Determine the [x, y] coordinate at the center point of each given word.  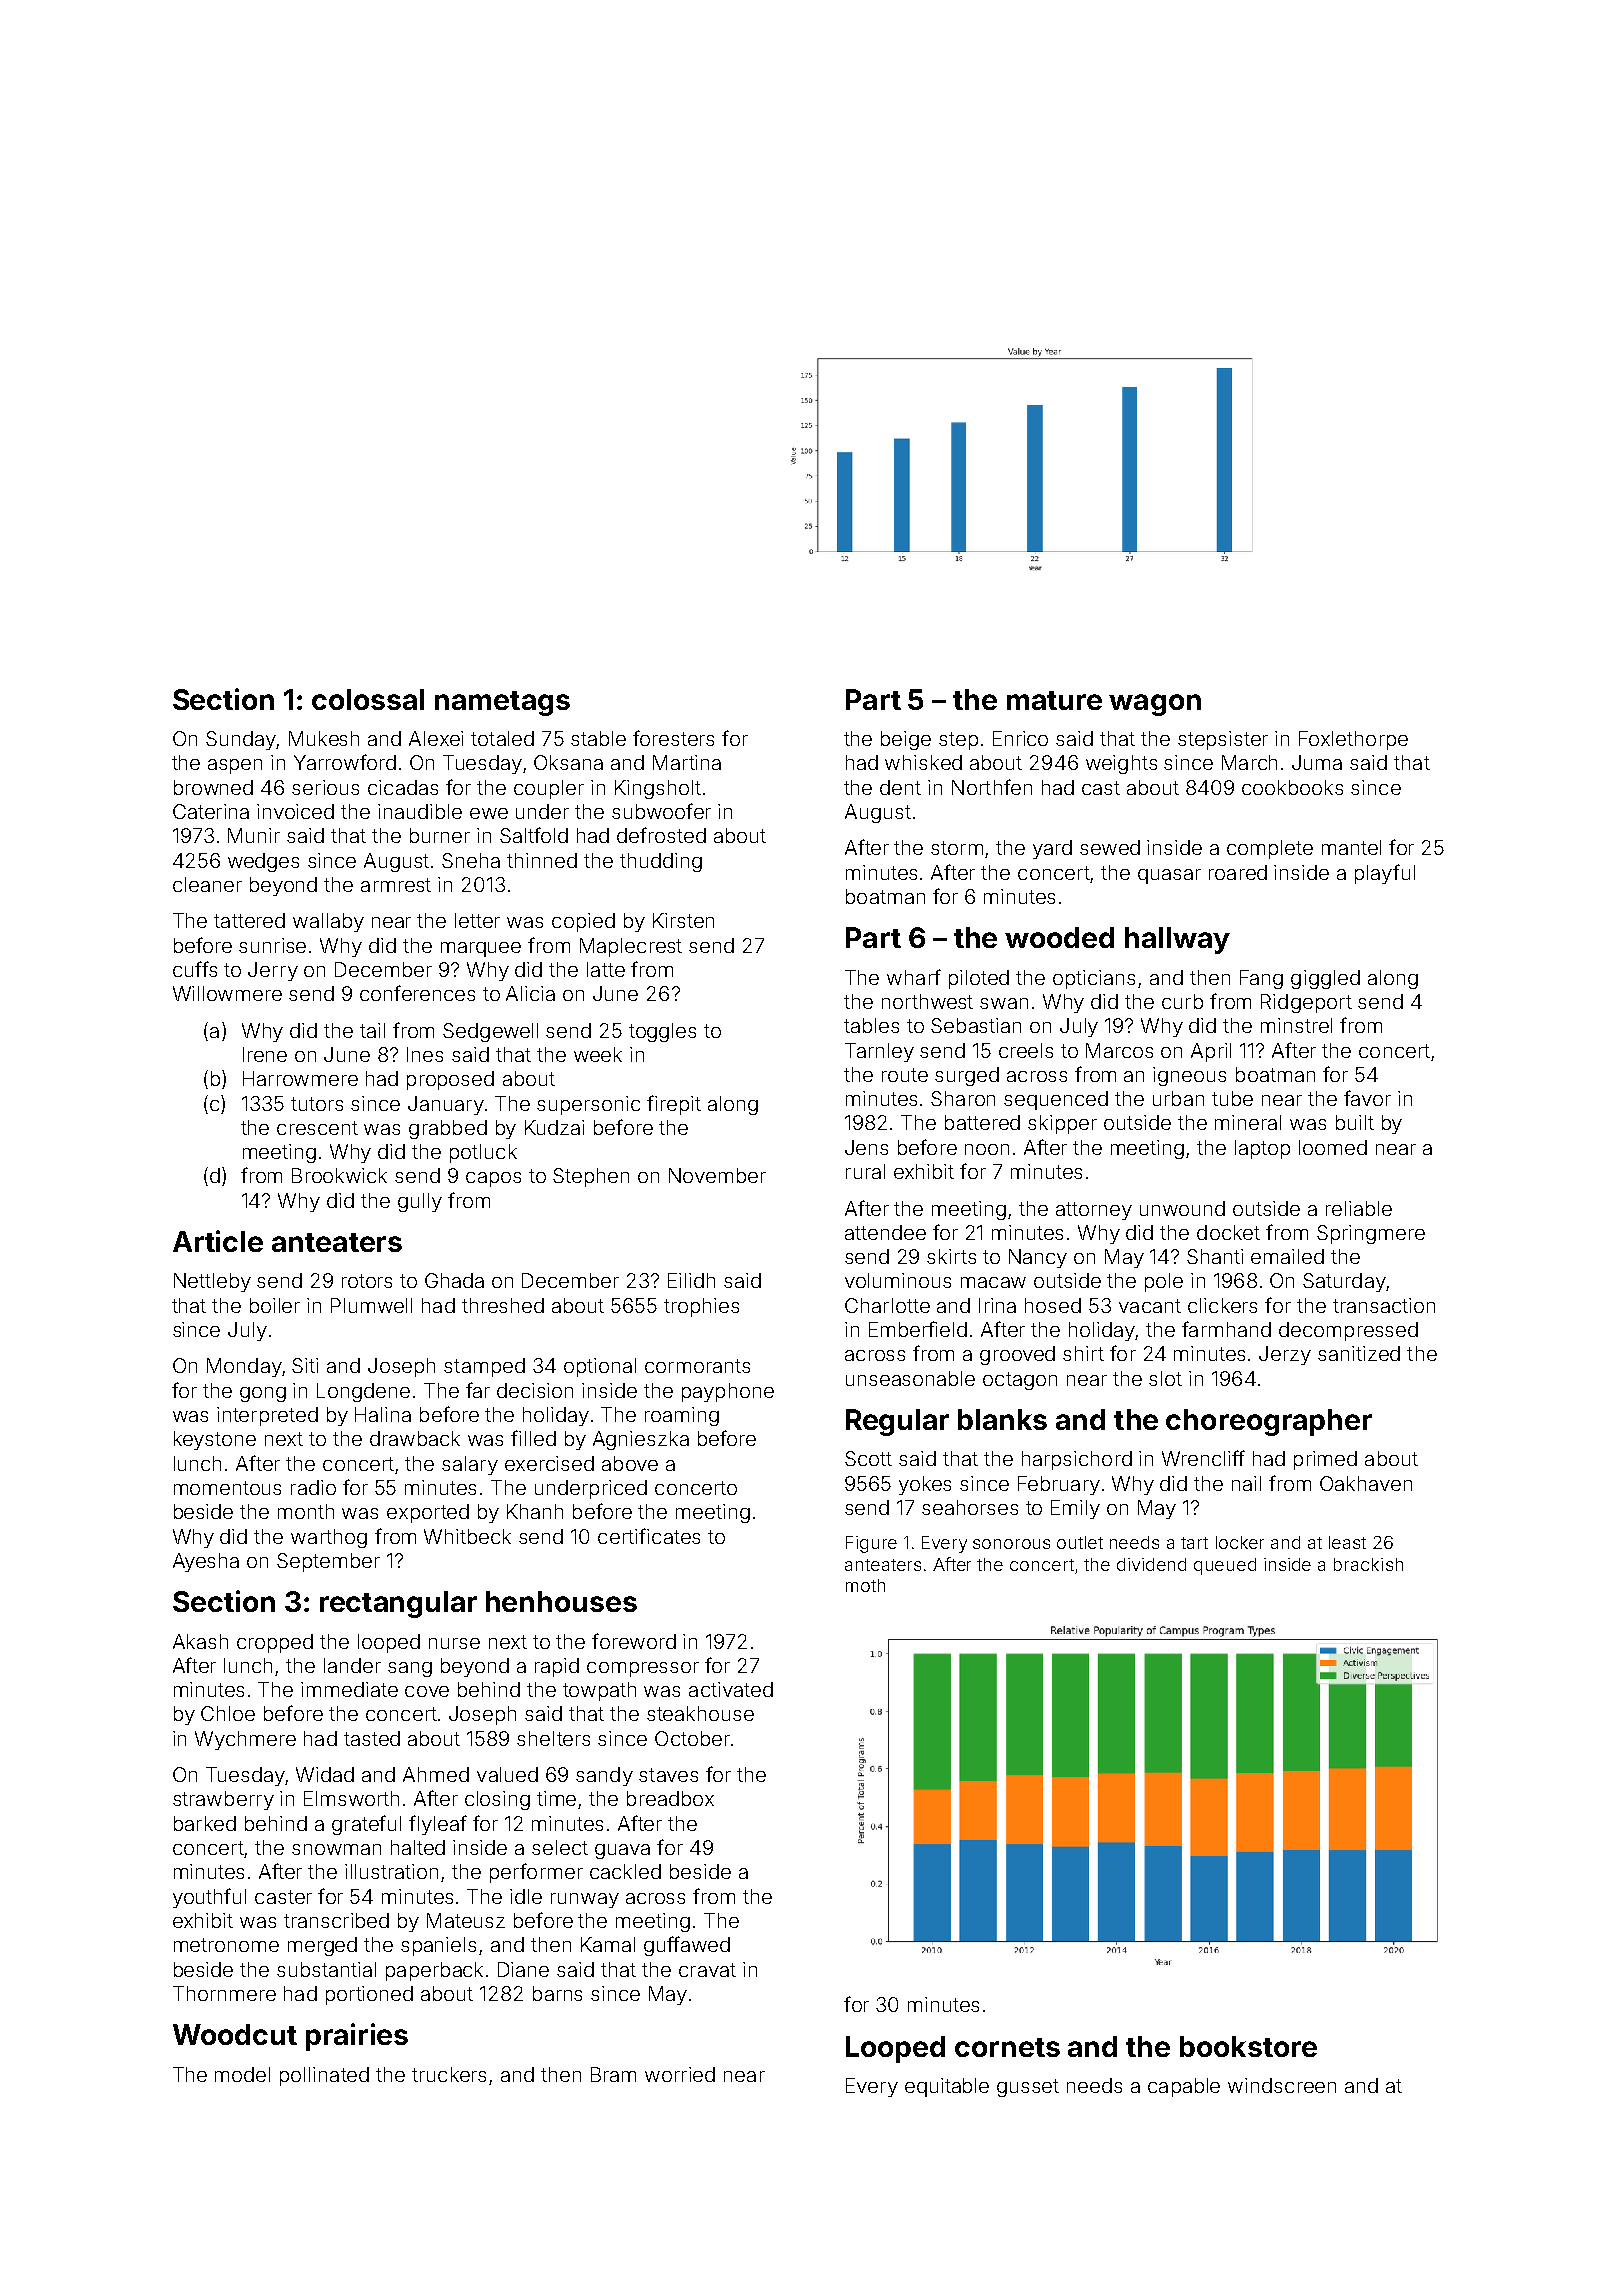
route [905, 1075]
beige [906, 740]
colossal [368, 699]
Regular [897, 1422]
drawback [415, 1438]
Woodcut [235, 2034]
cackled [625, 1871]
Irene [265, 1054]
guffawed [687, 1946]
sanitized [1359, 1353]
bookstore [1248, 2046]
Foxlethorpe [1353, 740]
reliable [1359, 1208]
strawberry [223, 1800]
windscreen [1282, 2085]
